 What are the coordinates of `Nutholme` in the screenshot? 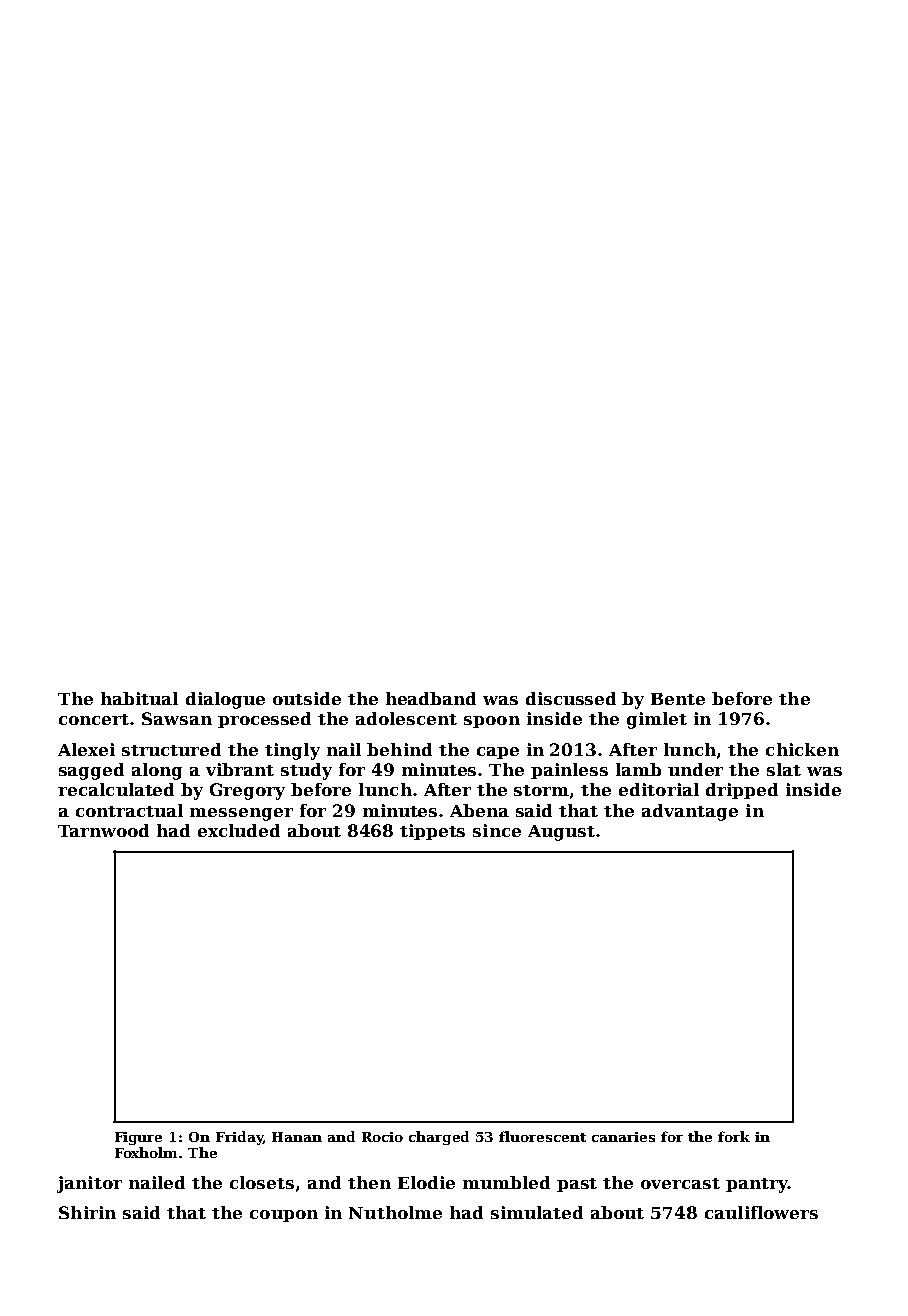 It's located at (395, 1212).
